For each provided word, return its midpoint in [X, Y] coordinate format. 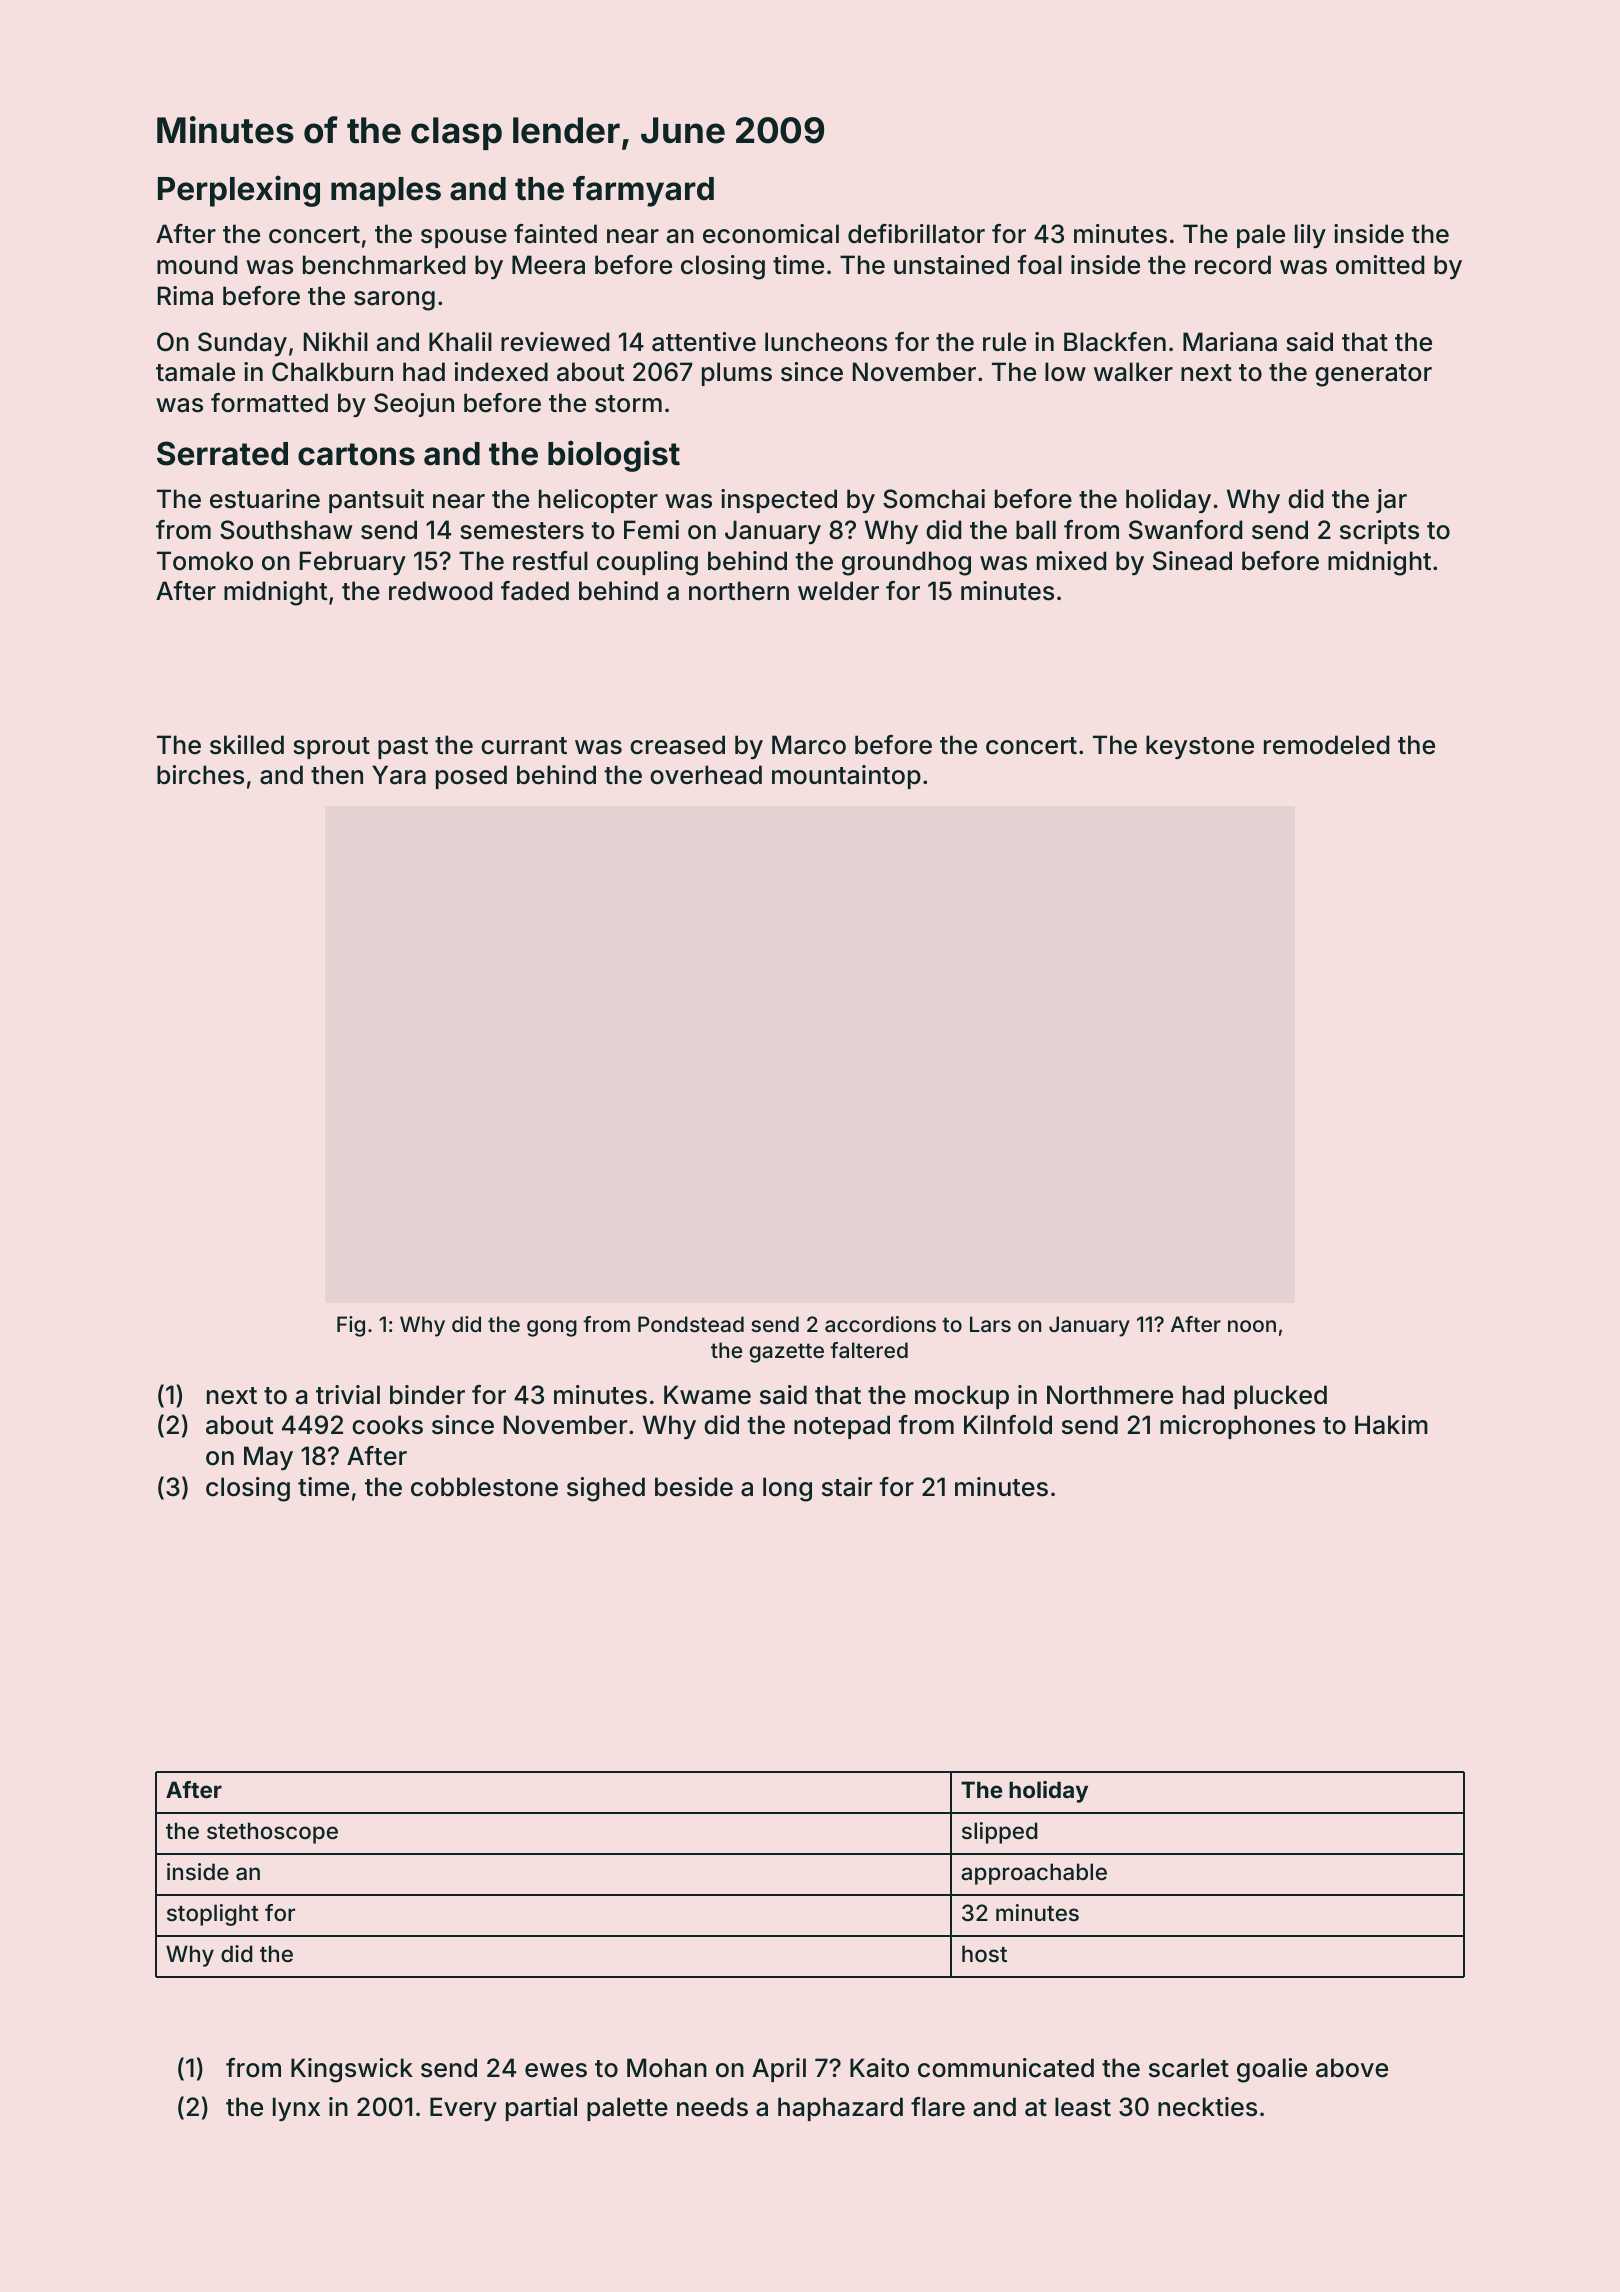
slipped [999, 1833]
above [1352, 2068]
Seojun [414, 405]
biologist [614, 456]
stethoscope [272, 1833]
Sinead [1192, 561]
